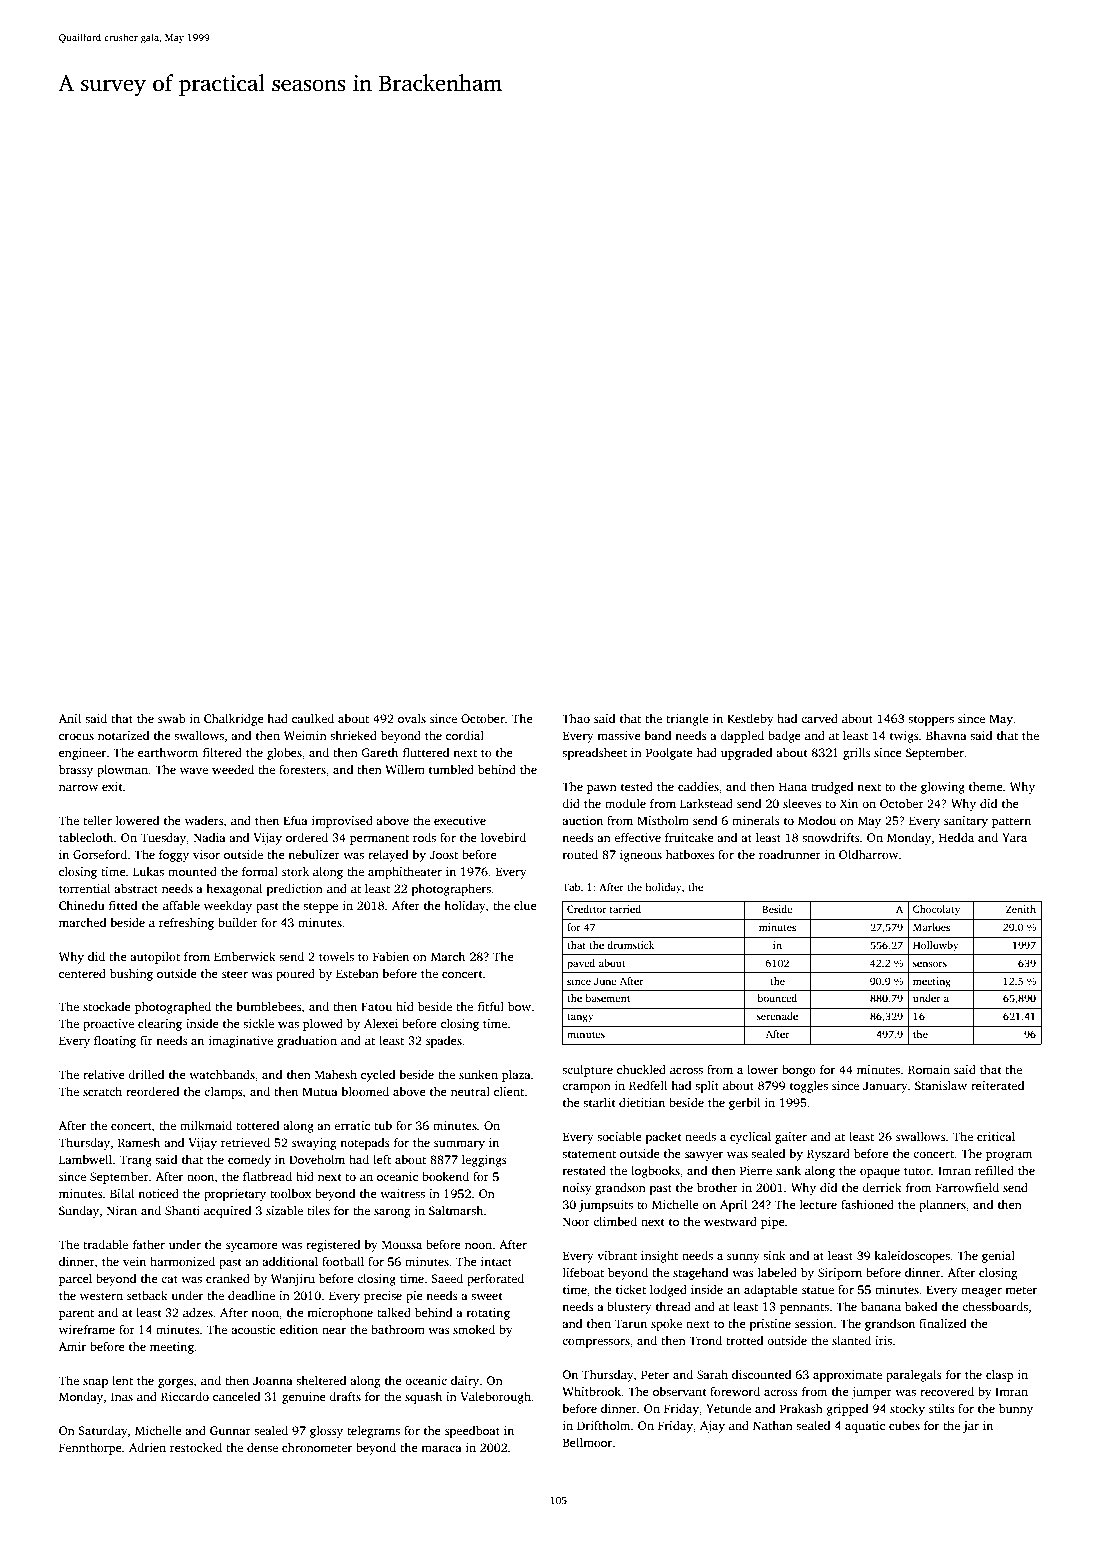  What do you see at coordinates (931, 720) in the page?
I see `stoppers` at bounding box center [931, 720].
